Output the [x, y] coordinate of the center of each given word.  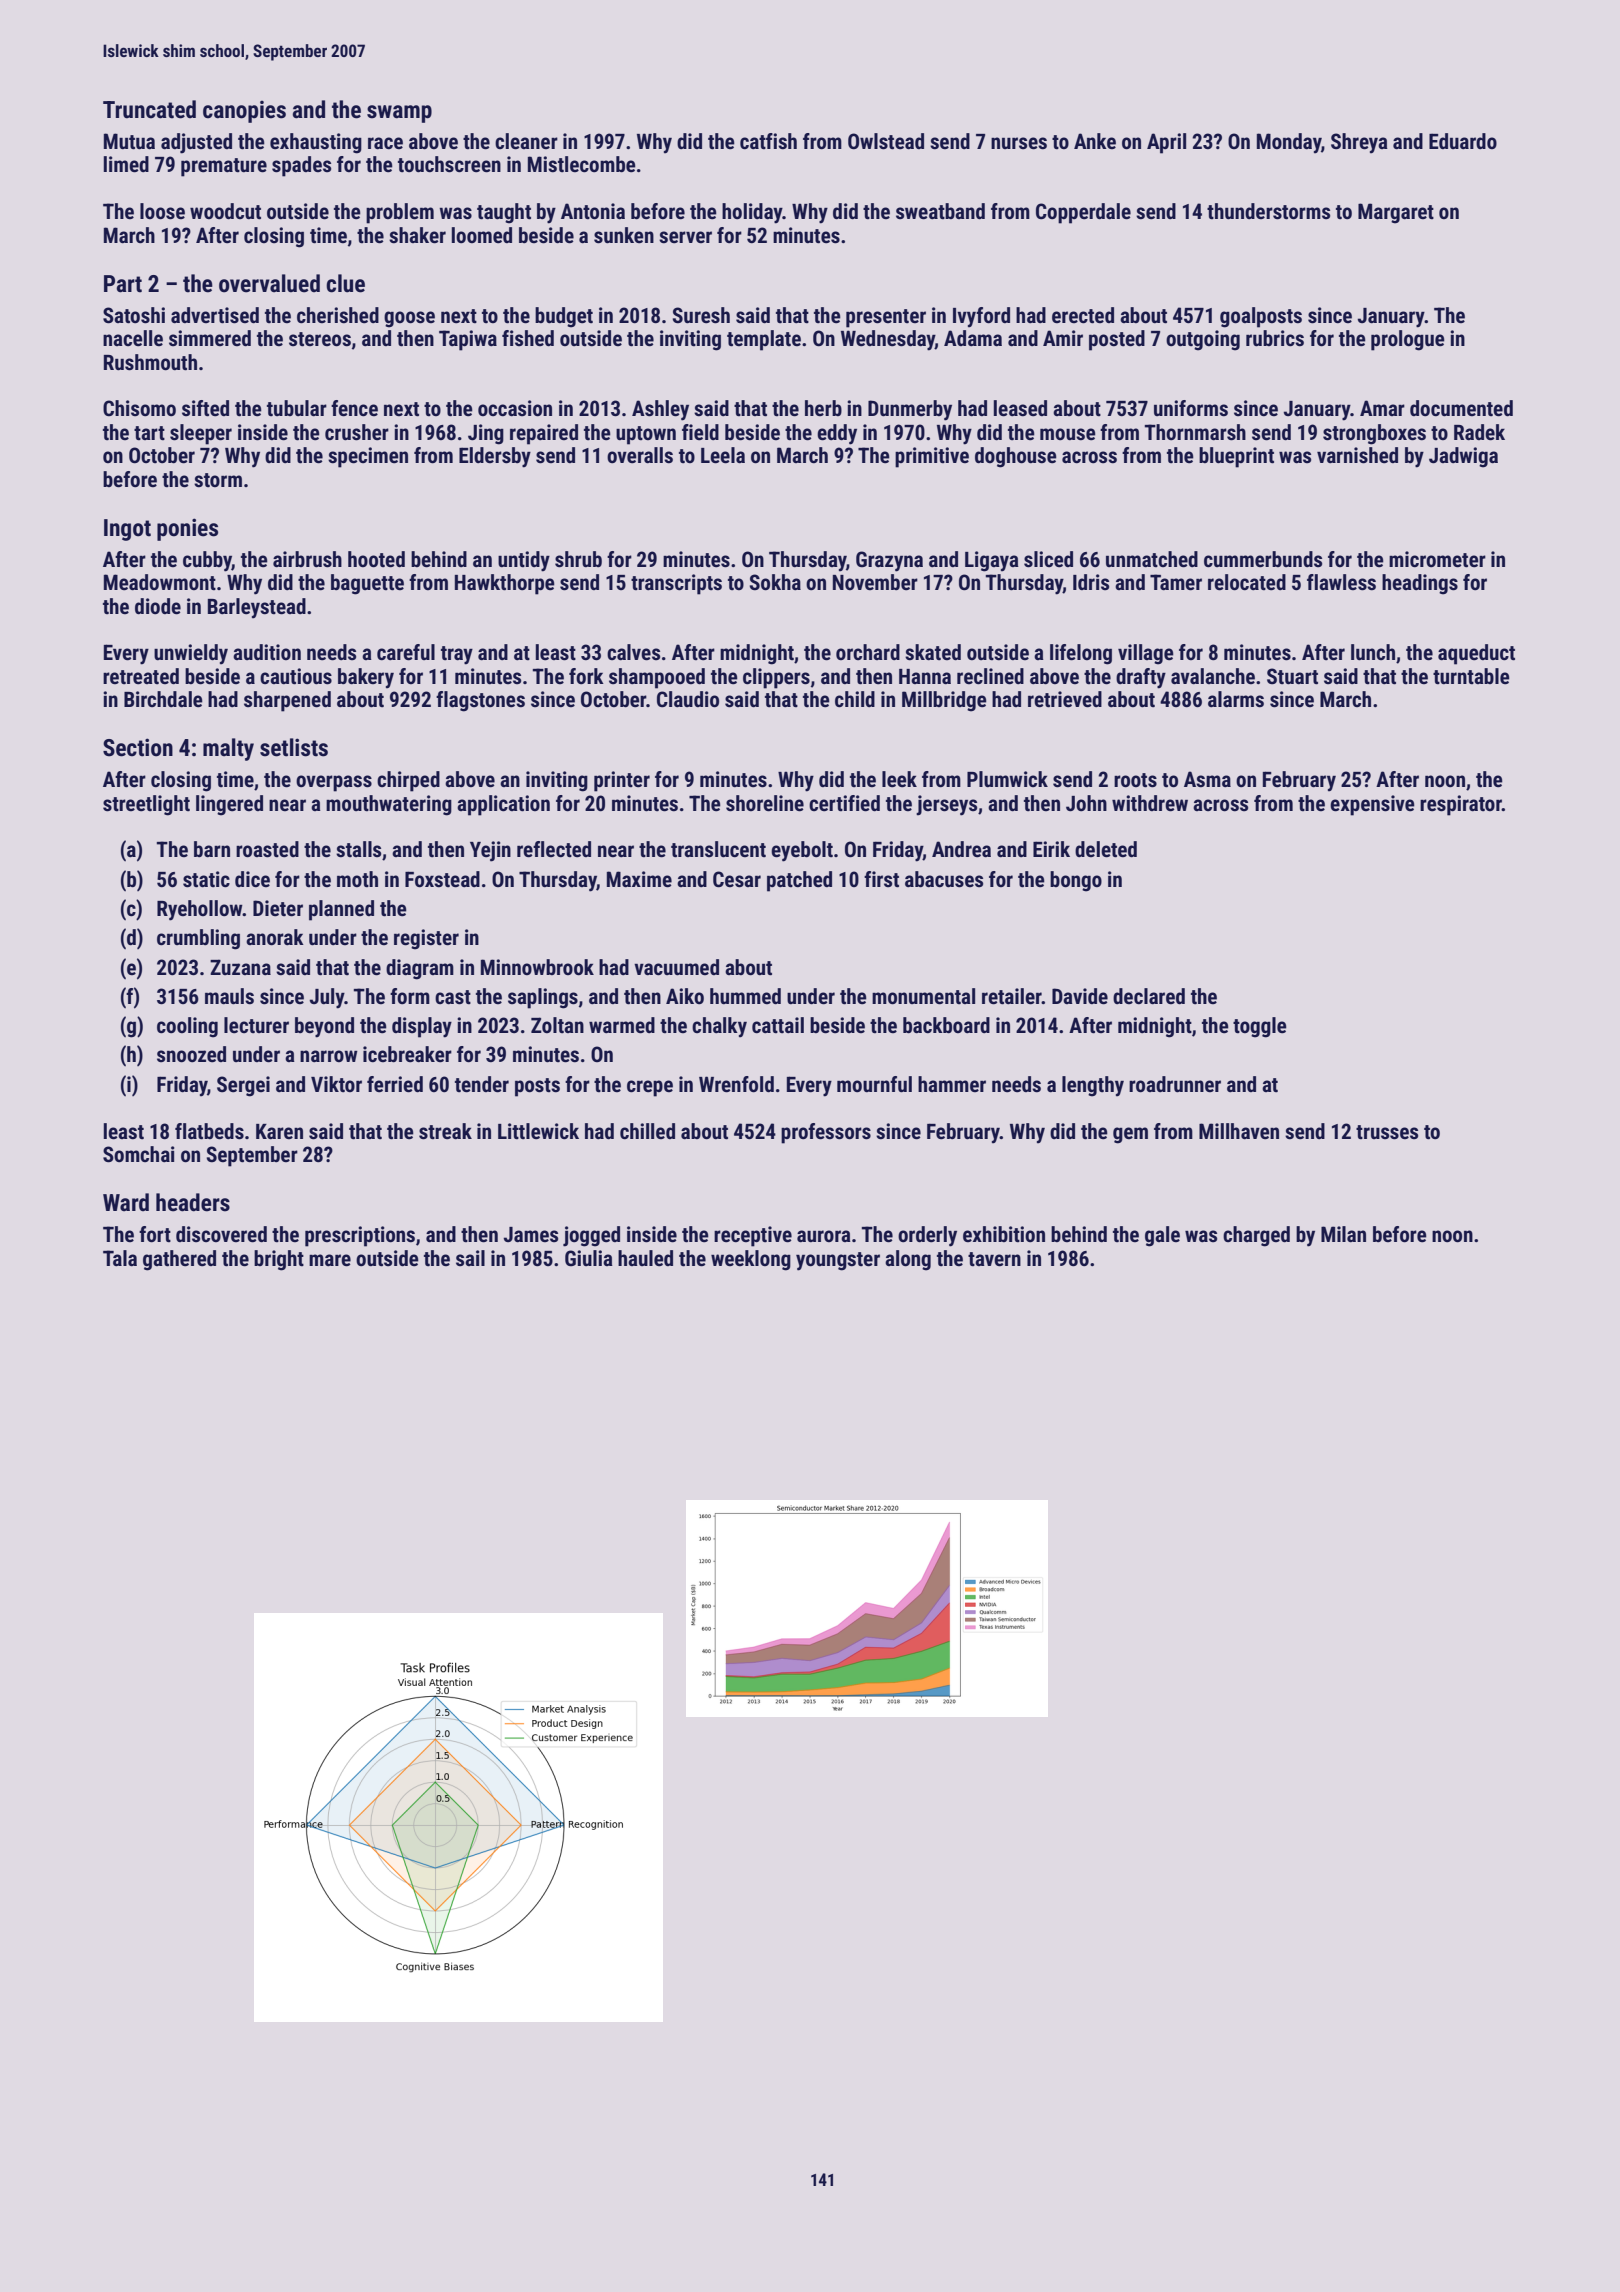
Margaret [1396, 213]
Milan [1343, 1234]
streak [445, 1131]
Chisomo [139, 408]
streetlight [146, 805]
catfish [768, 141]
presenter [886, 318]
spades [301, 166]
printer [622, 781]
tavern [994, 1259]
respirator [1461, 805]
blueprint [1236, 457]
